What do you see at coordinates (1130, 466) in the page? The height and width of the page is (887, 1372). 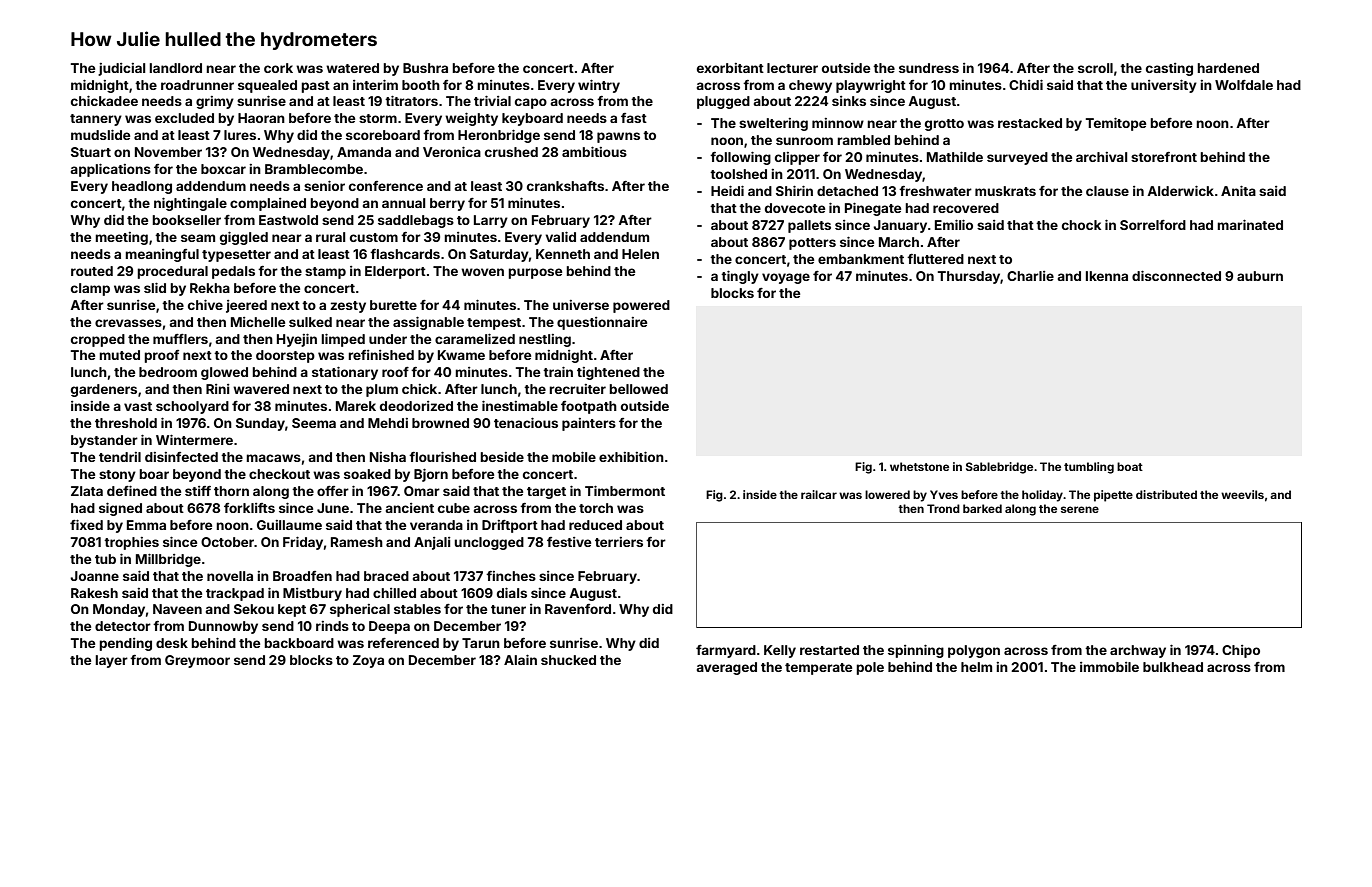 I see `boat` at bounding box center [1130, 466].
